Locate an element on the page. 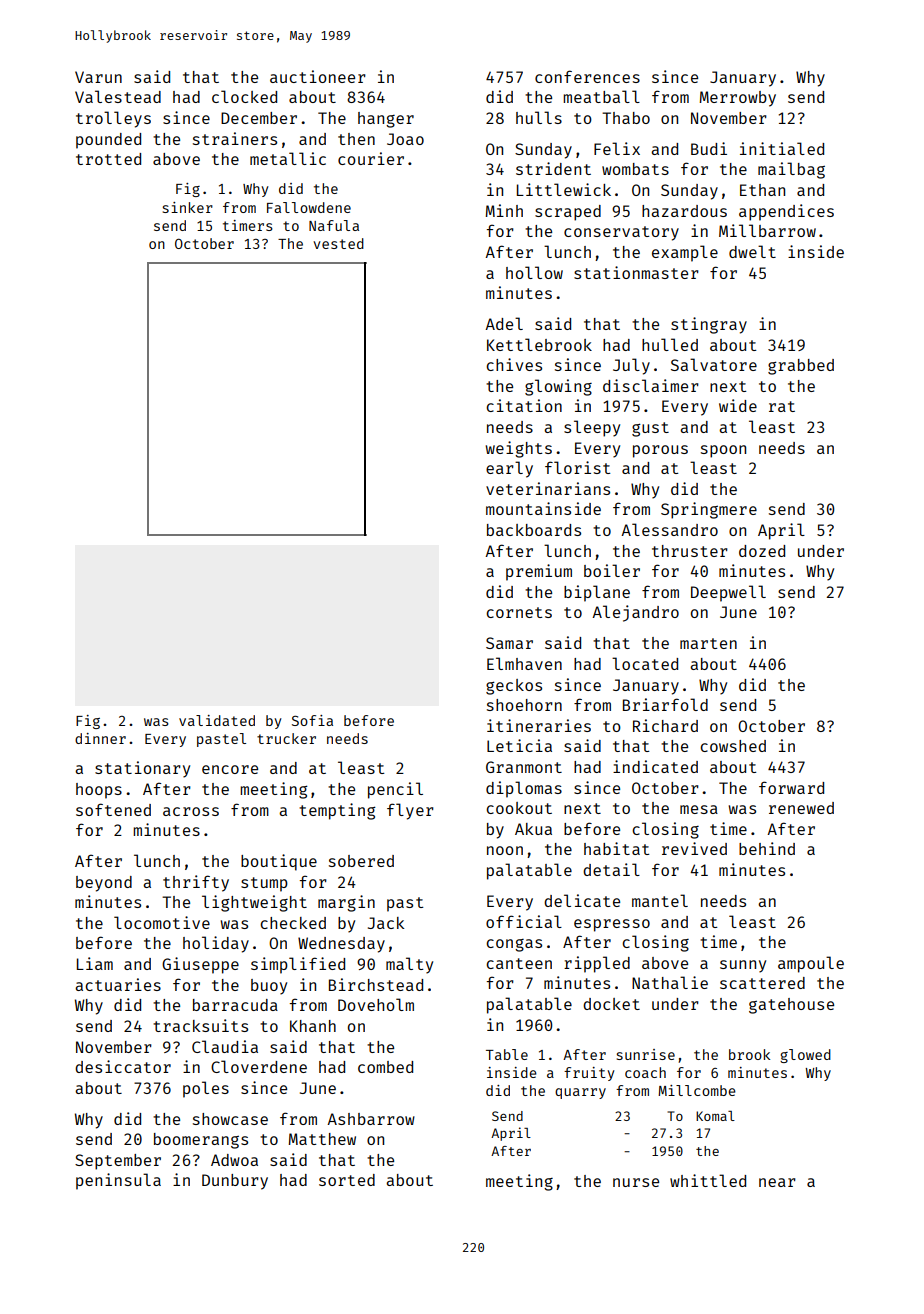 The height and width of the image is (1314, 924). Merrowby is located at coordinates (738, 99).
